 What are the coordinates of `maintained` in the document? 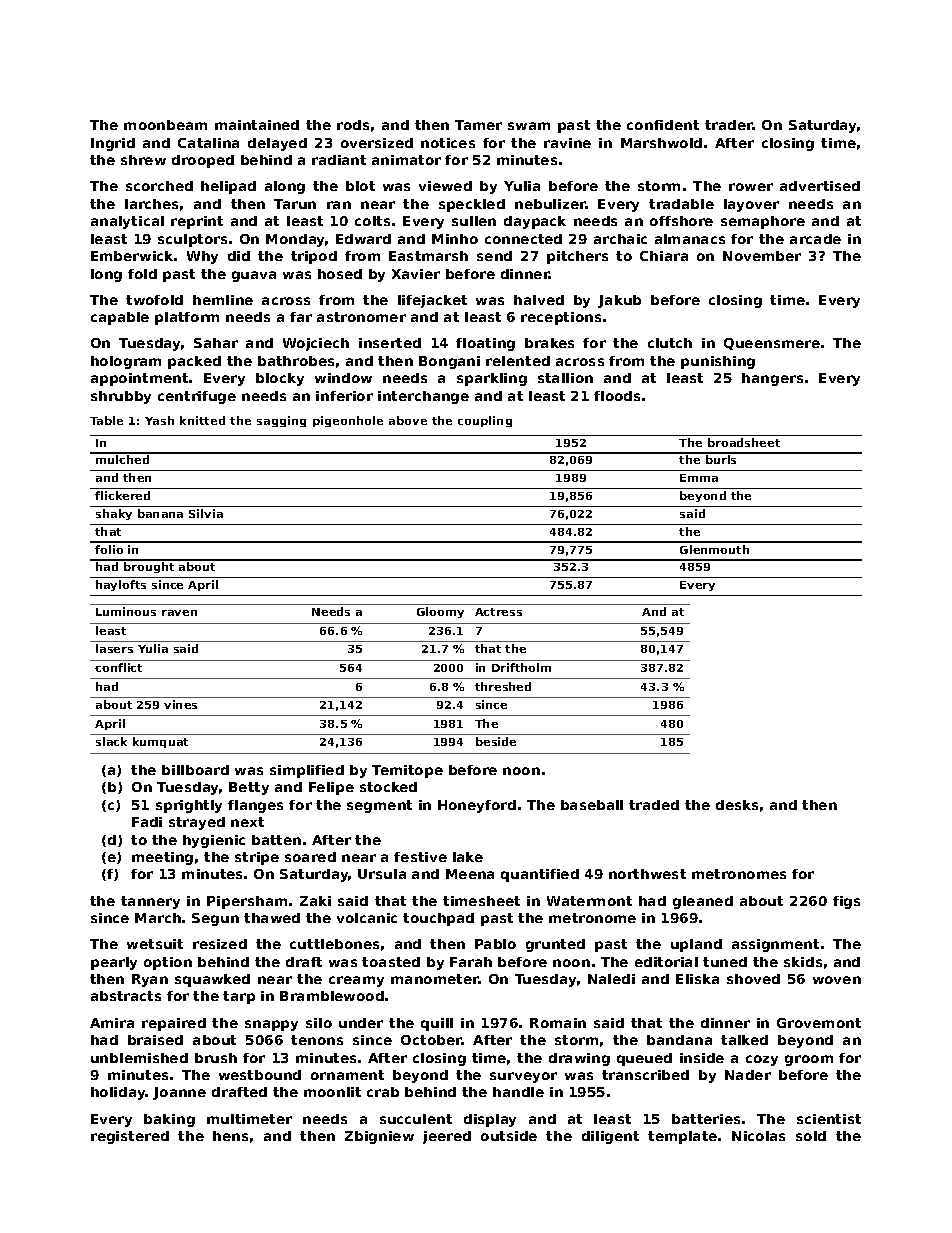 It's located at (257, 125).
